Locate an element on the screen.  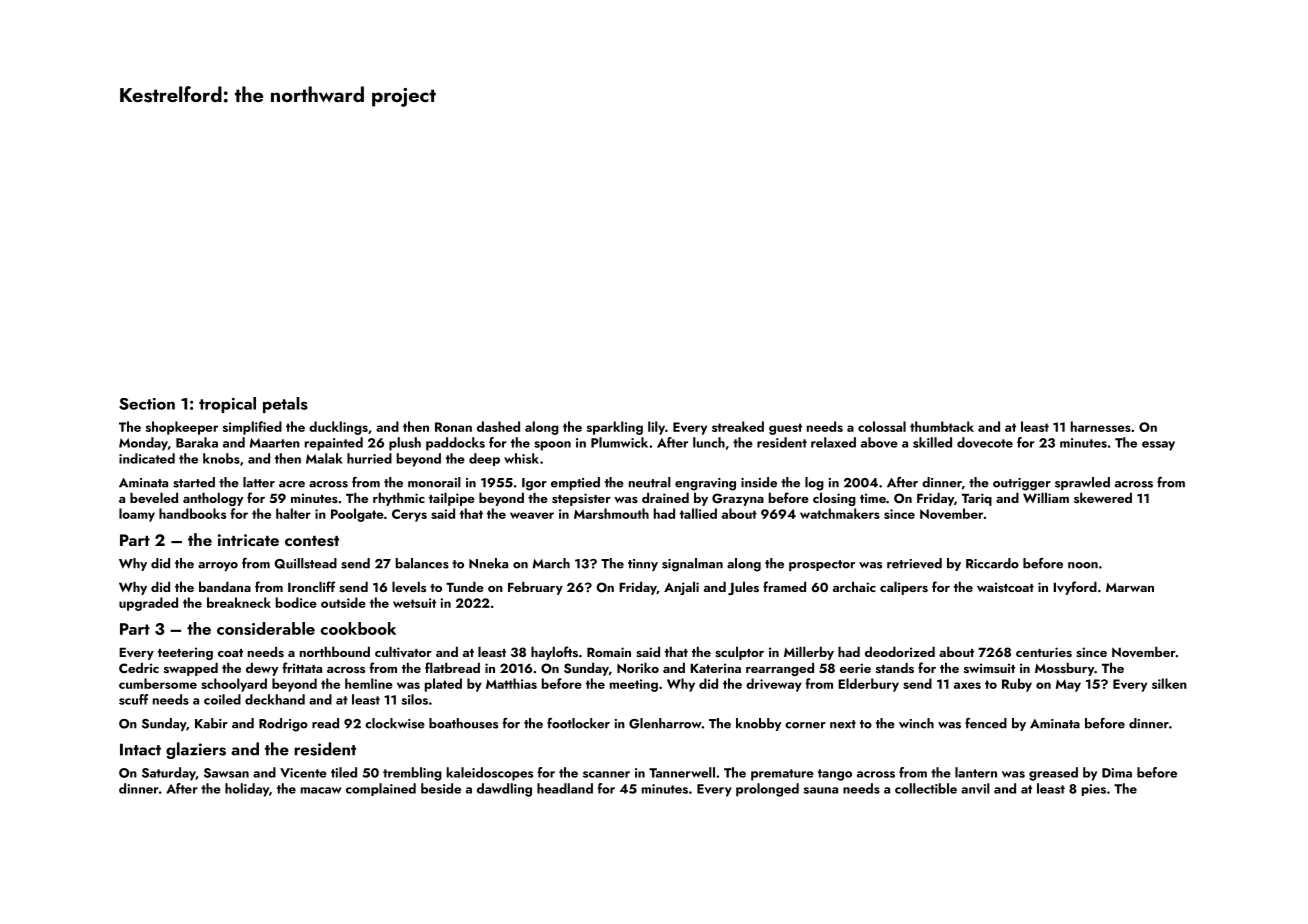
petals is located at coordinates (285, 405).
